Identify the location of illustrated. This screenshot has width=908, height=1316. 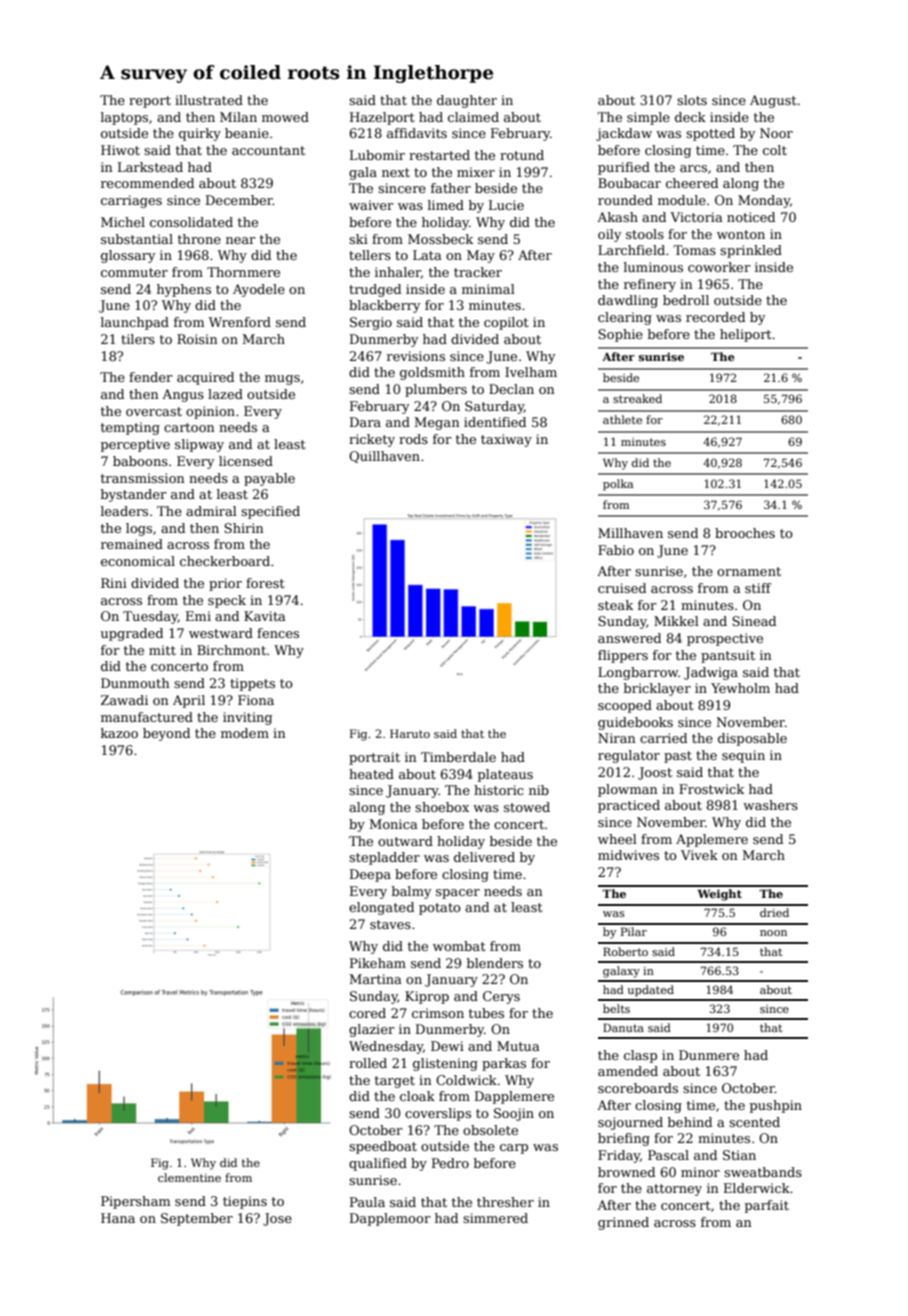
(209, 100).
